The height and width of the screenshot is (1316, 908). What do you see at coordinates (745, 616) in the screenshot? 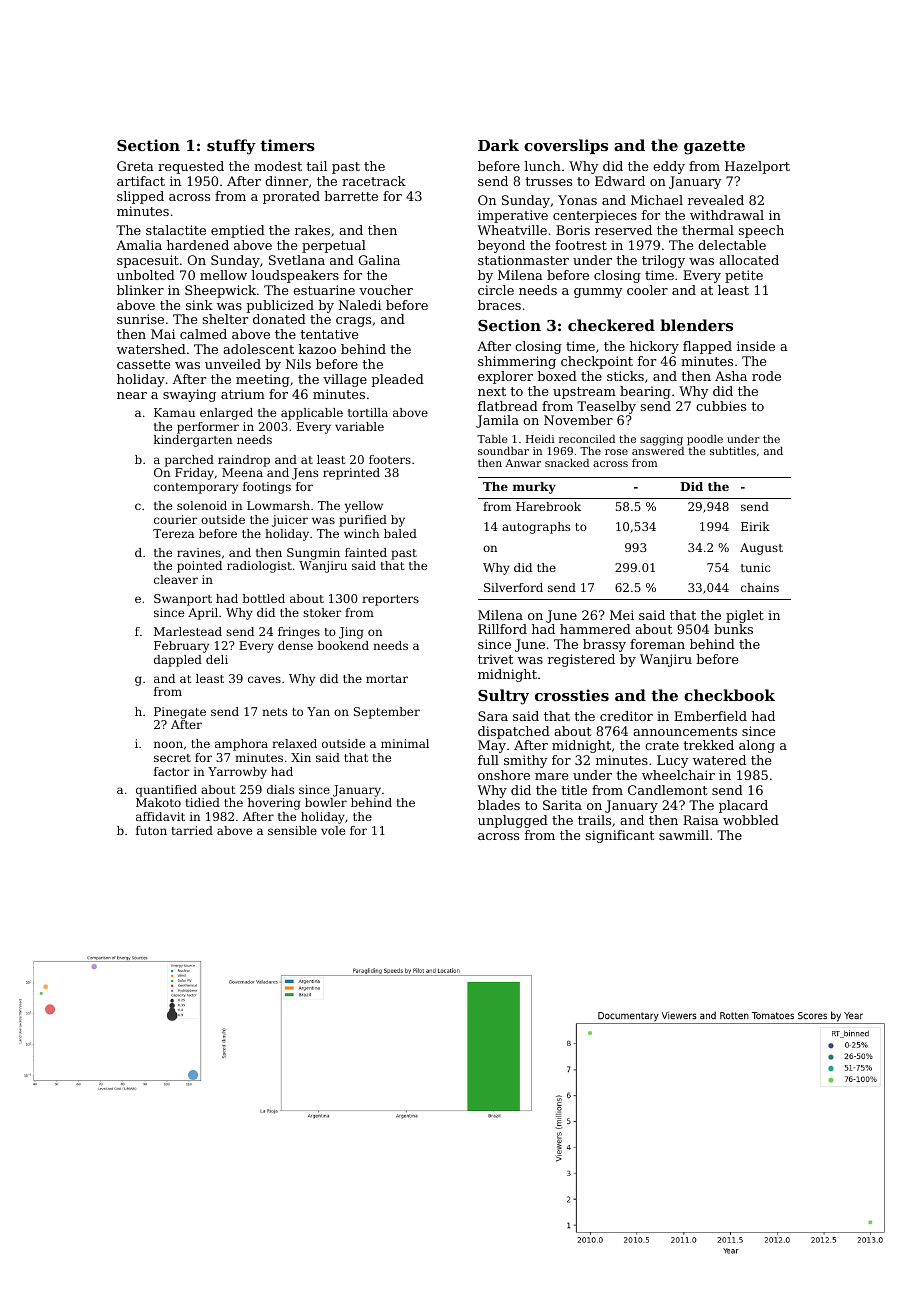
I see `piglet` at bounding box center [745, 616].
